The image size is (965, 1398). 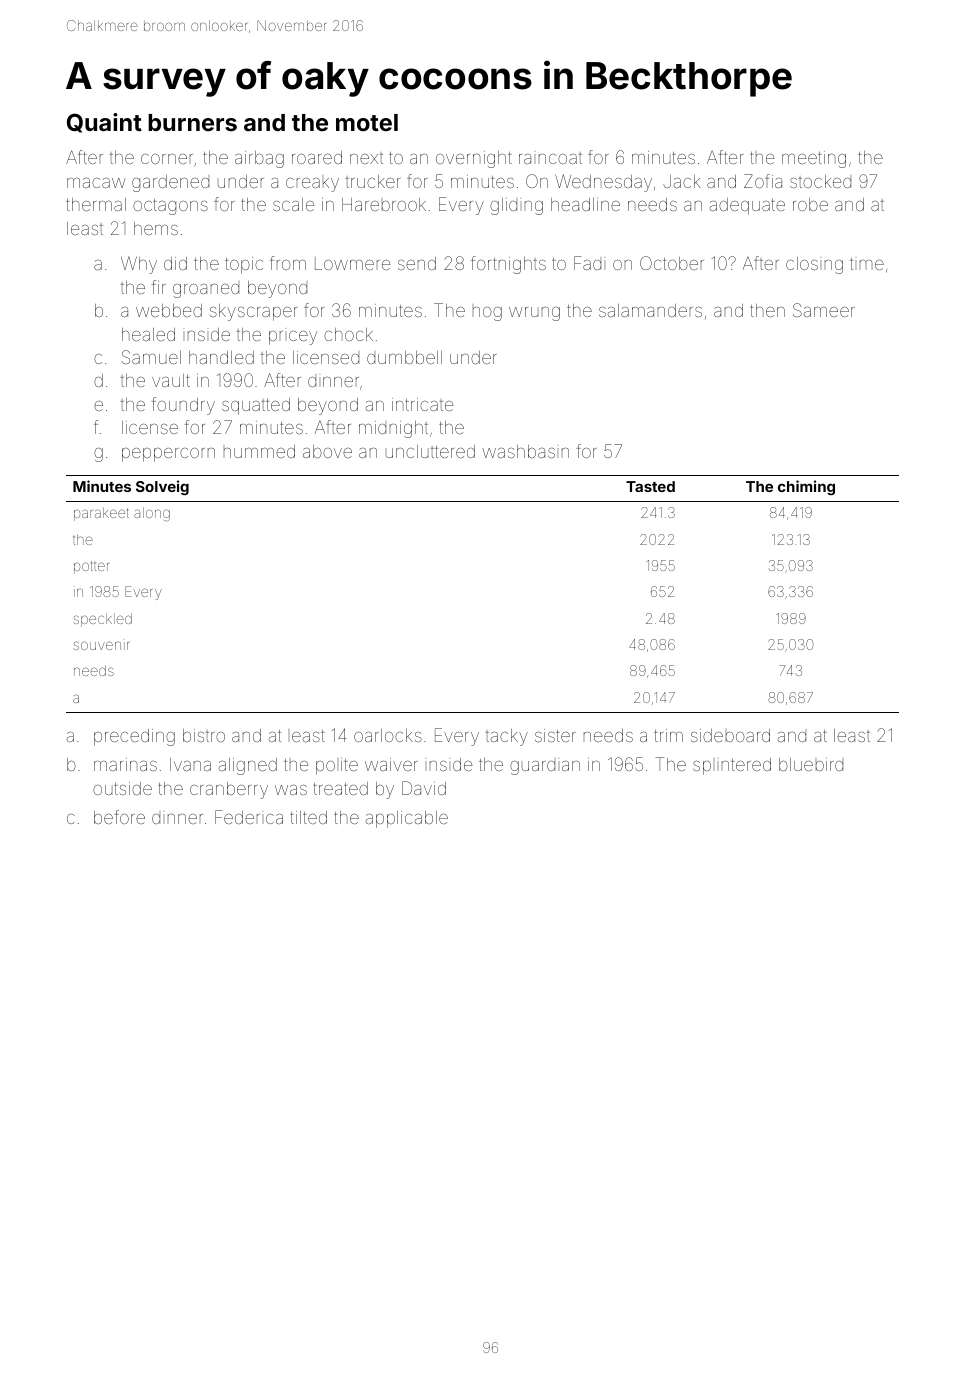 What do you see at coordinates (732, 766) in the image?
I see `splintered` at bounding box center [732, 766].
